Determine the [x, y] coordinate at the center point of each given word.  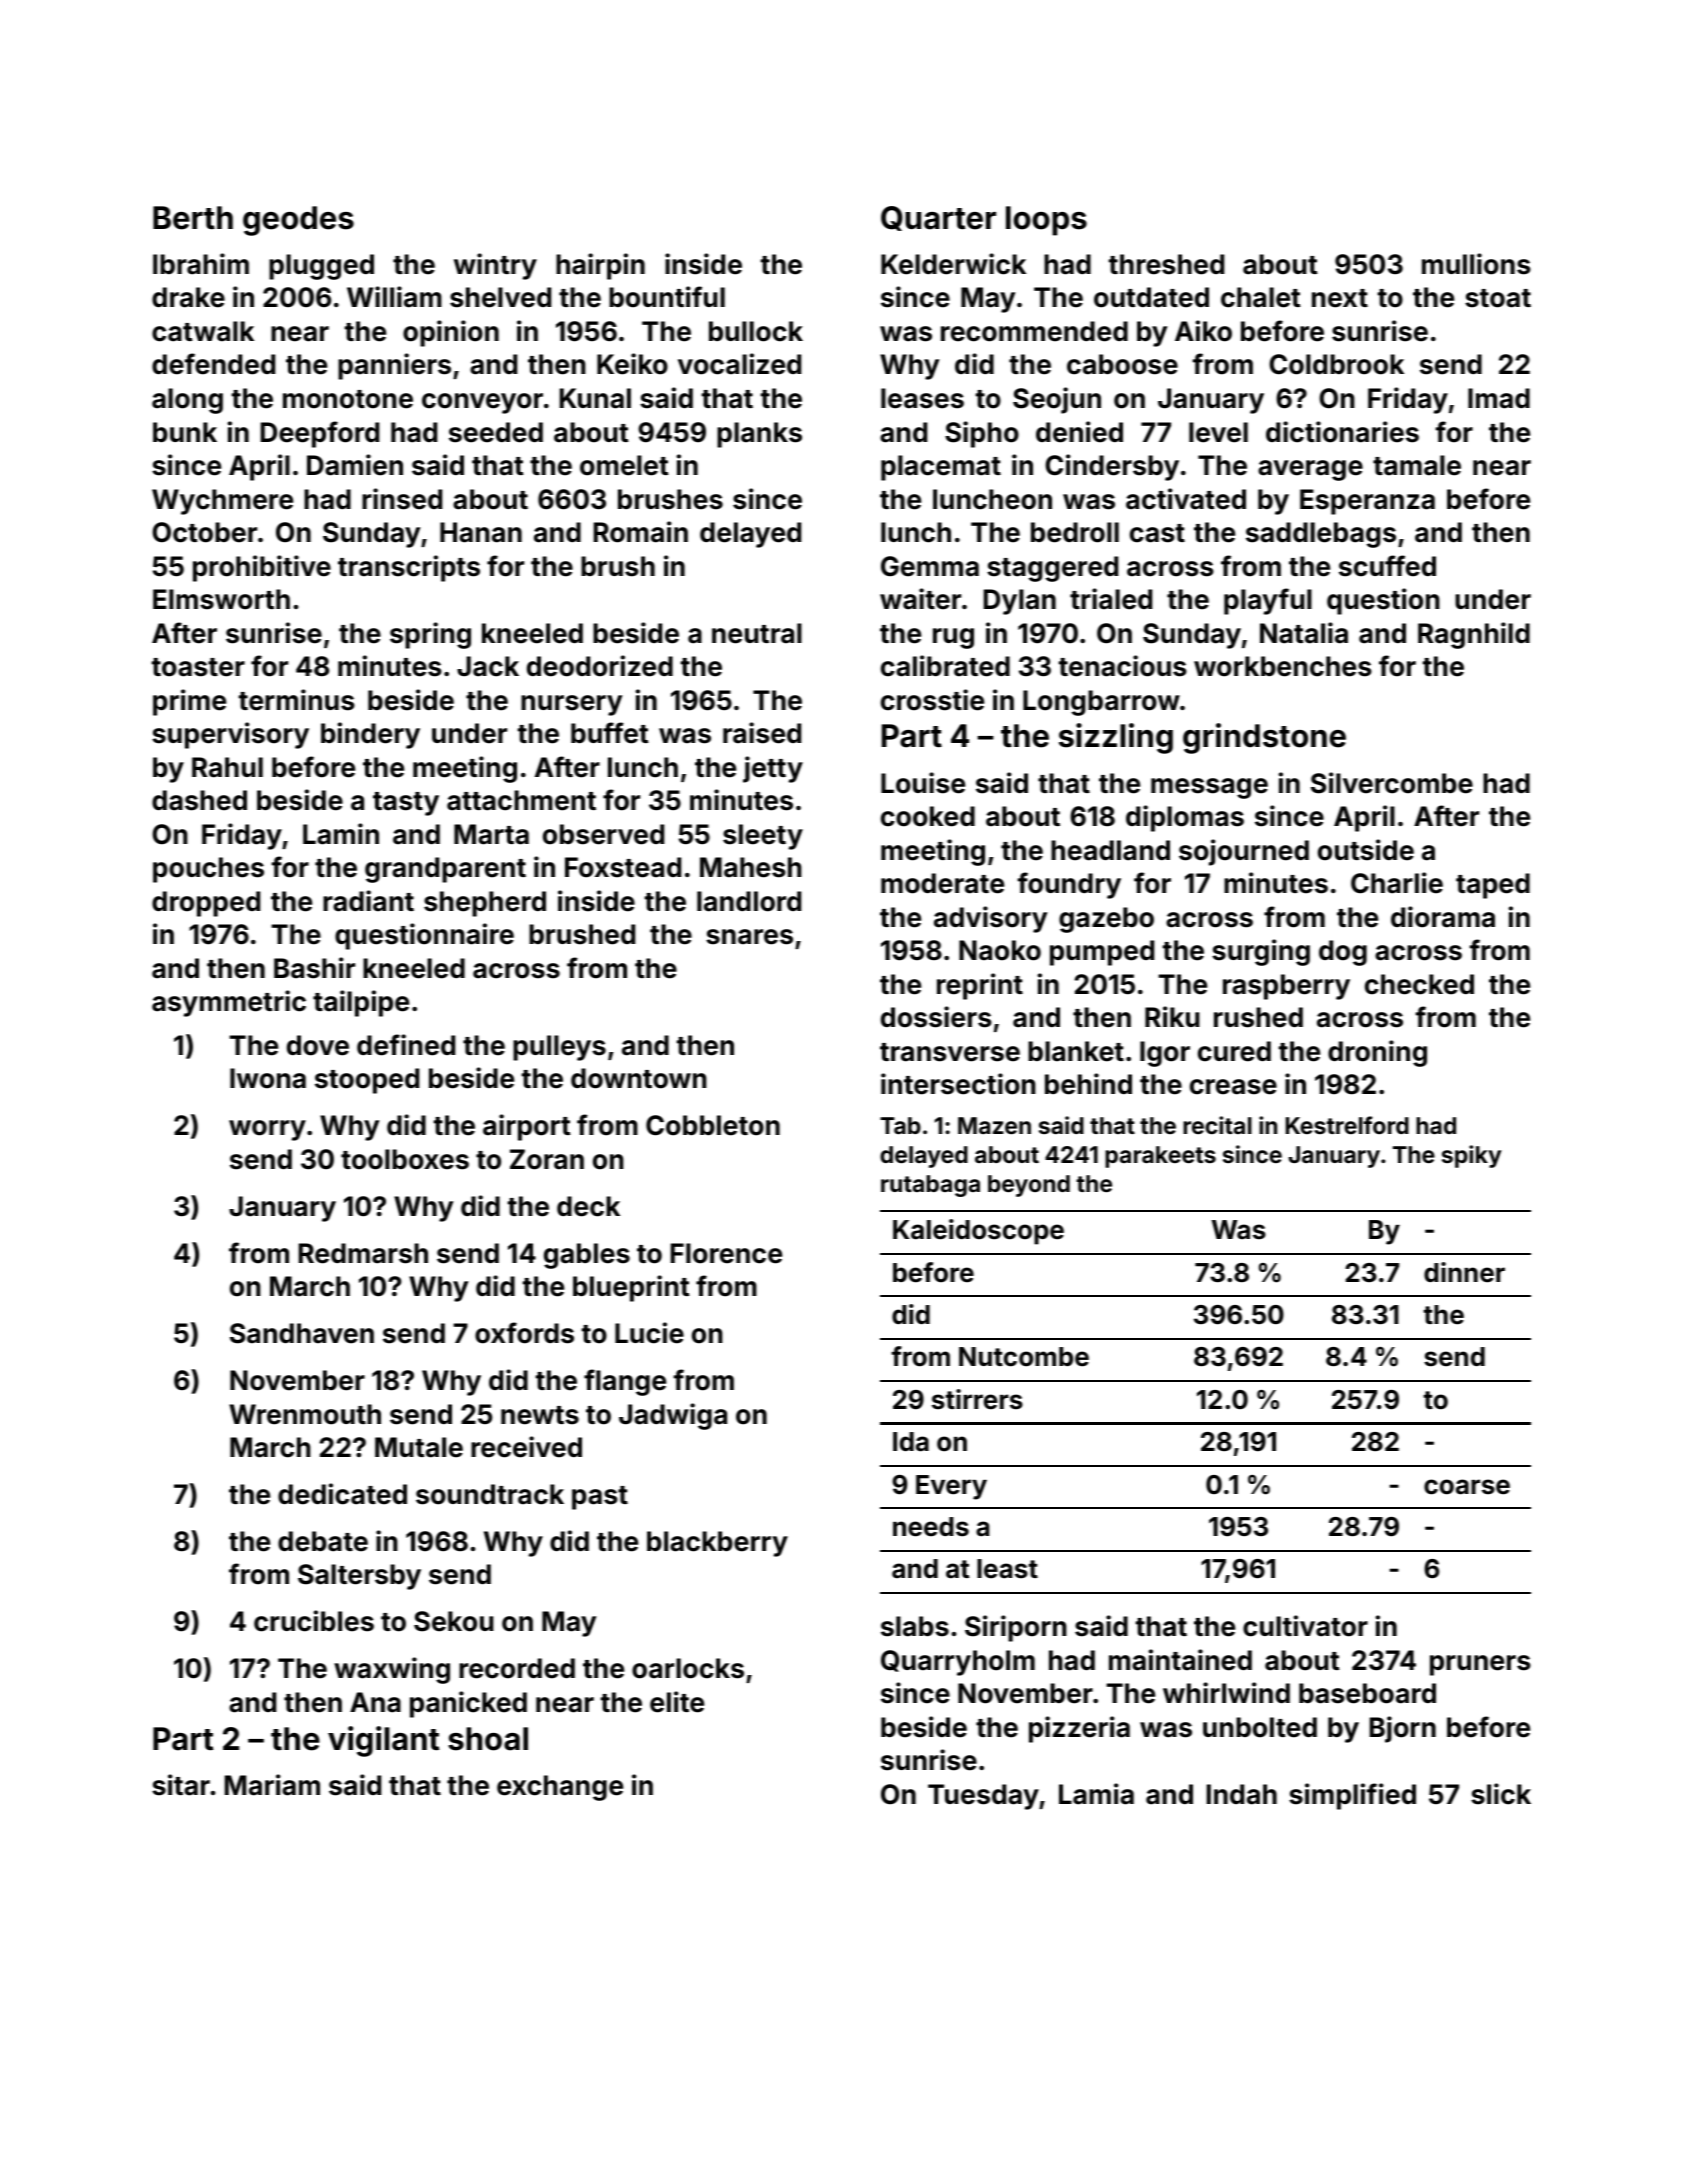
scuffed [1387, 566]
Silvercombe [1392, 783]
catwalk [203, 331]
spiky [1471, 1156]
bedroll [1075, 532]
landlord [749, 901]
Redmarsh [363, 1253]
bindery [370, 735]
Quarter [938, 218]
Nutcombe [1024, 1357]
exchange [560, 1788]
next [1340, 298]
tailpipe [361, 1003]
